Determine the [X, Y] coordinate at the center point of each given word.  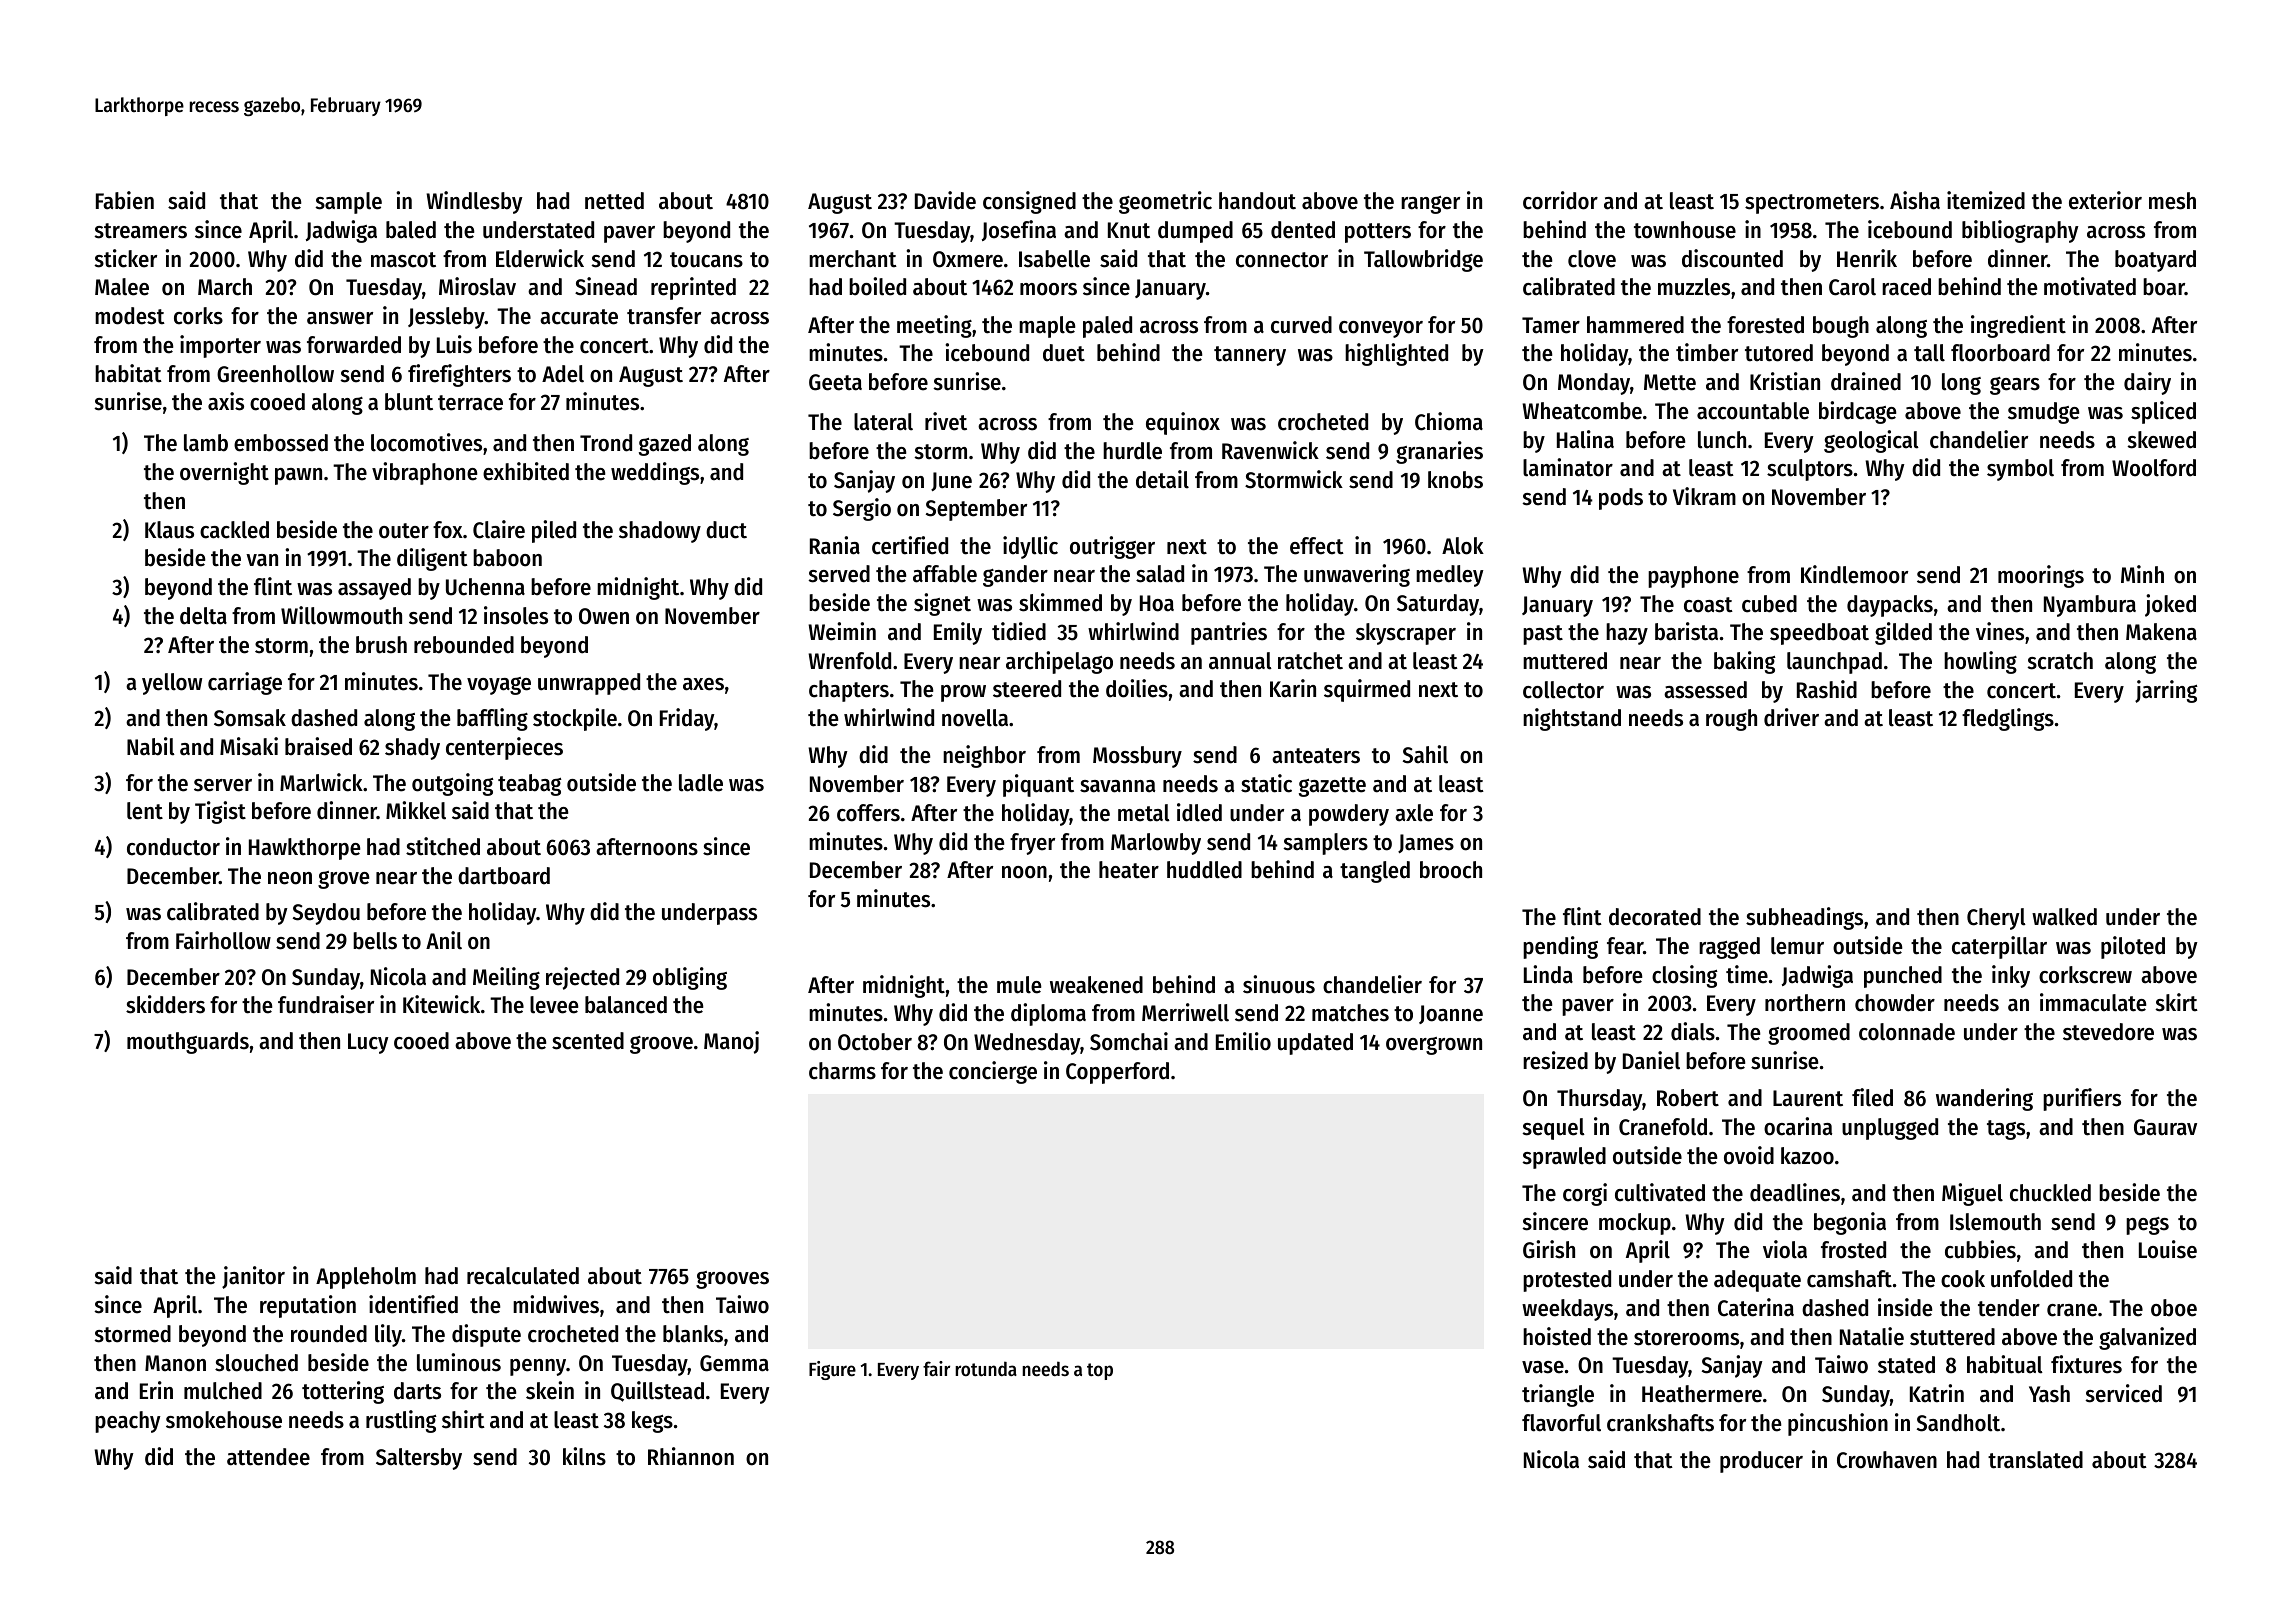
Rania [835, 545]
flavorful [1561, 1423]
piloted [2133, 947]
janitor [253, 1277]
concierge [993, 1072]
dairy [2147, 383]
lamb [206, 443]
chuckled [2050, 1193]
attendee [268, 1457]
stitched [443, 846]
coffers [868, 813]
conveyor [1381, 329]
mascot [403, 260]
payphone [1693, 577]
